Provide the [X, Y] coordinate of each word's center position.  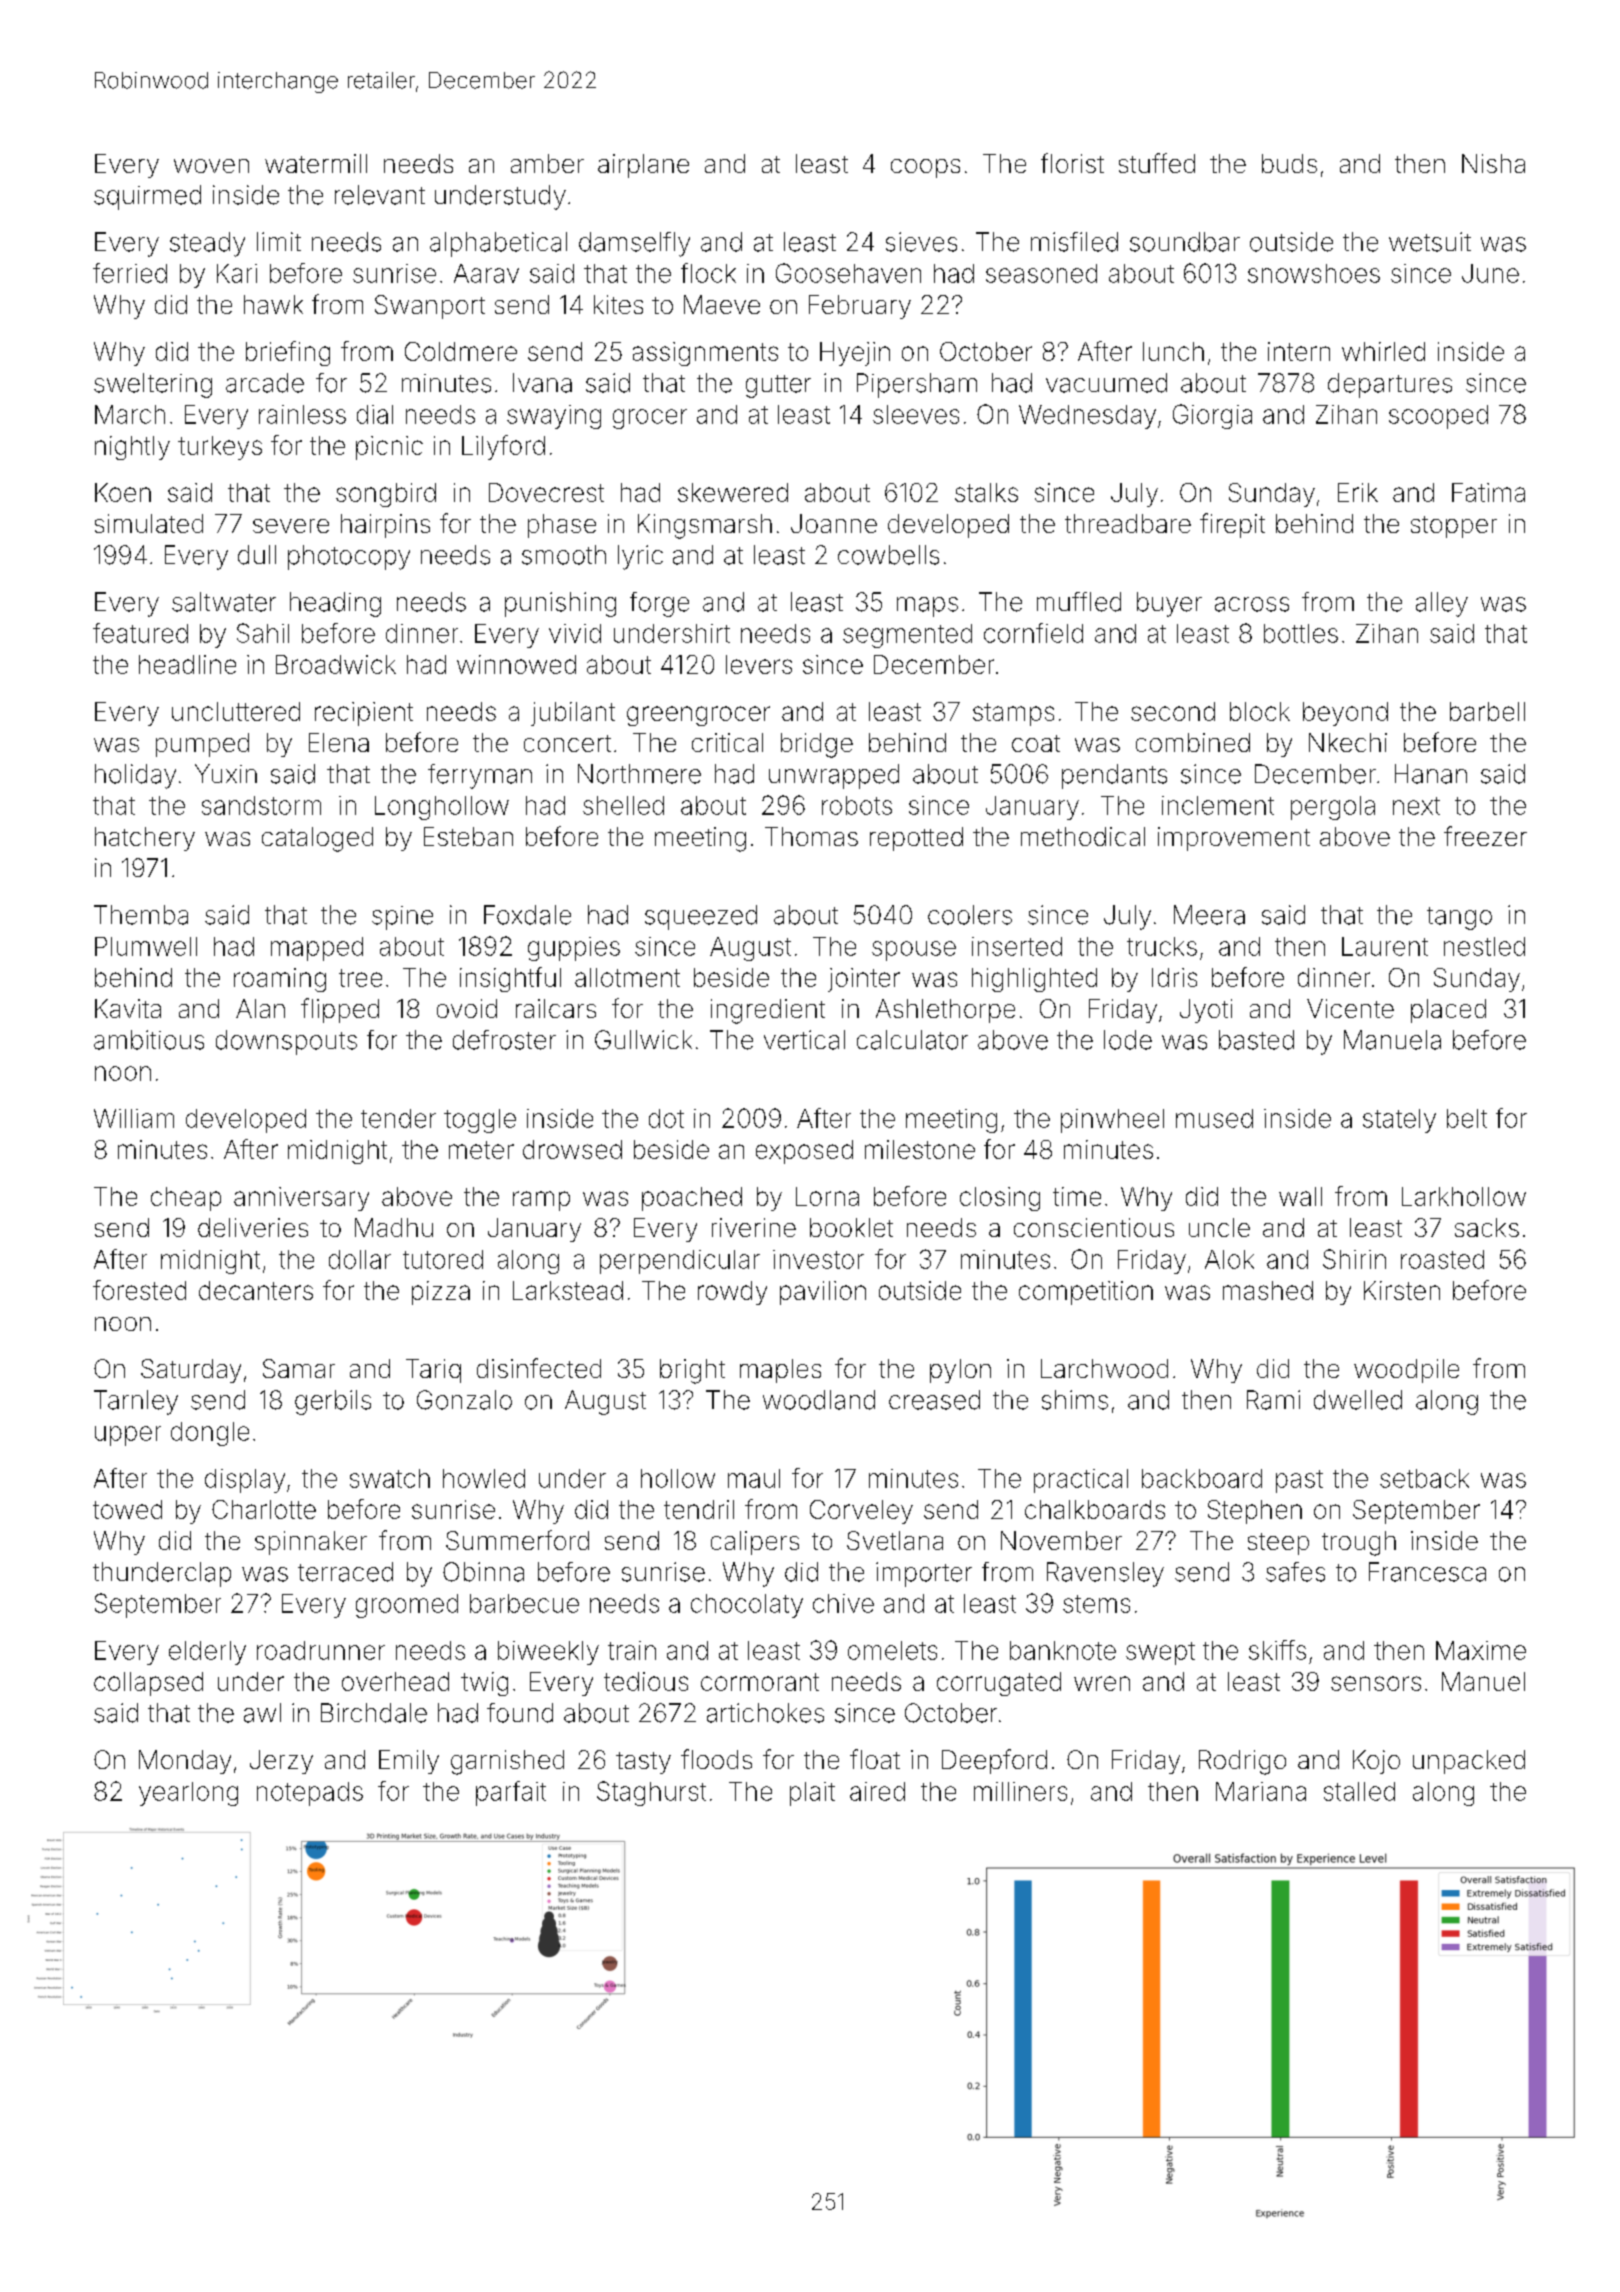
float [875, 1759]
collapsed [148, 1684]
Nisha [1493, 163]
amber [547, 163]
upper [128, 1436]
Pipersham [917, 385]
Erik [1358, 492]
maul [754, 1478]
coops [925, 168]
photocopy [349, 557]
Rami [1273, 1400]
